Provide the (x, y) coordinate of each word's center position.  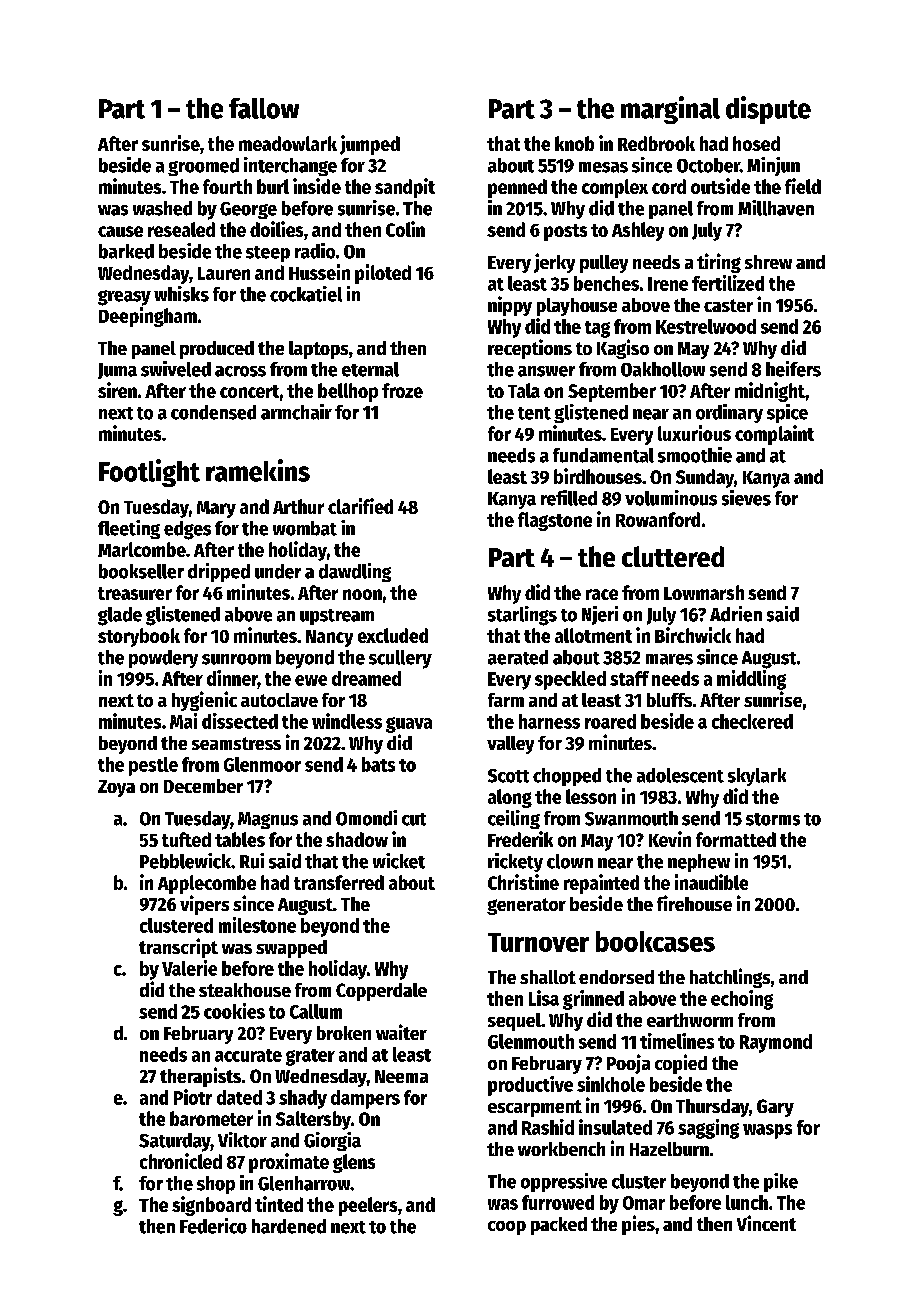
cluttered (673, 556)
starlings (522, 616)
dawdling (355, 572)
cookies (234, 1011)
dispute (768, 110)
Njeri (600, 615)
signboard (211, 1206)
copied (681, 1064)
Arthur (298, 506)
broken (344, 1033)
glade (120, 616)
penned (517, 188)
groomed (203, 167)
